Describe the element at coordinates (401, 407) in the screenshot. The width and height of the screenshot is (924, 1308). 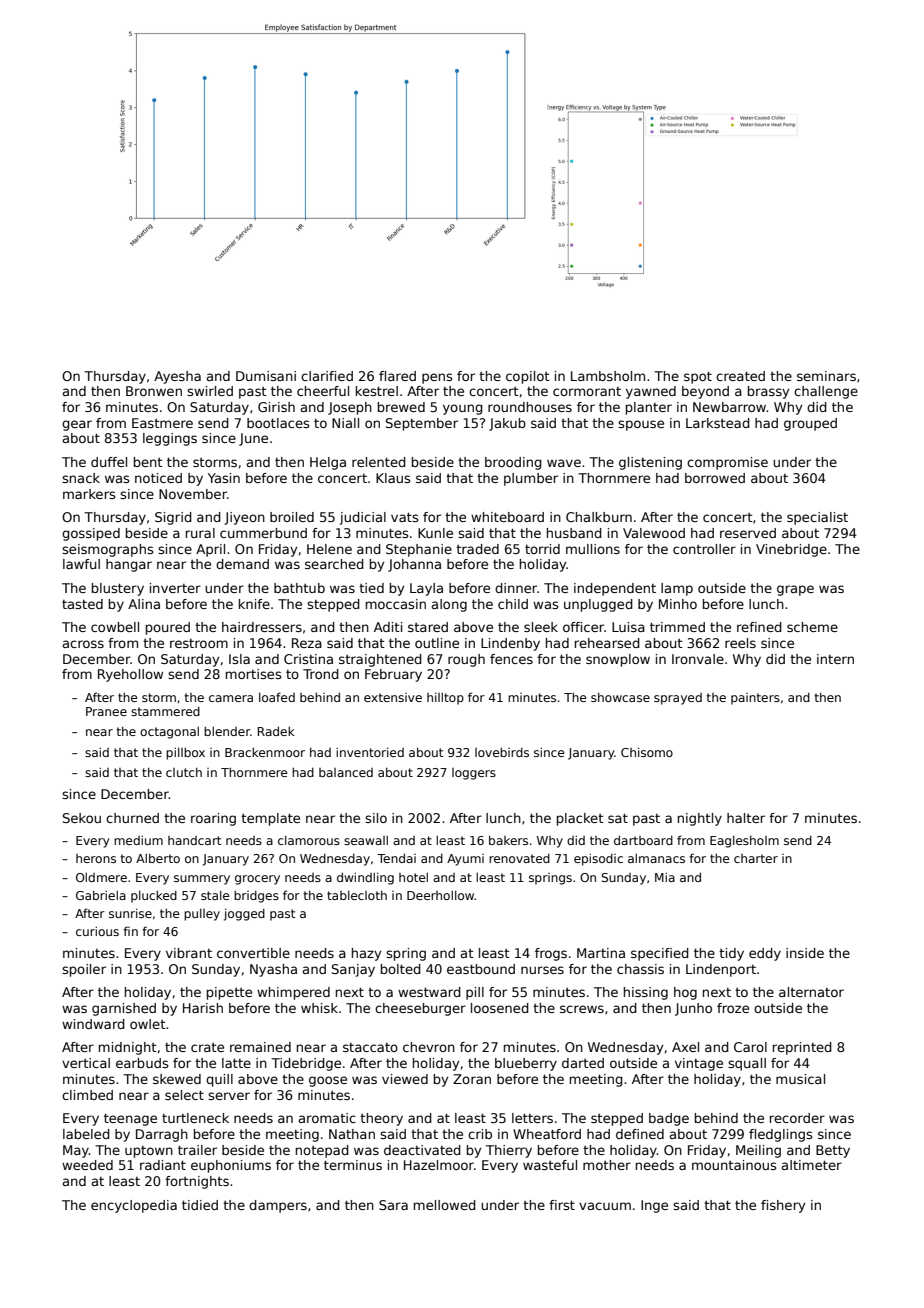
I see `brewed` at that location.
